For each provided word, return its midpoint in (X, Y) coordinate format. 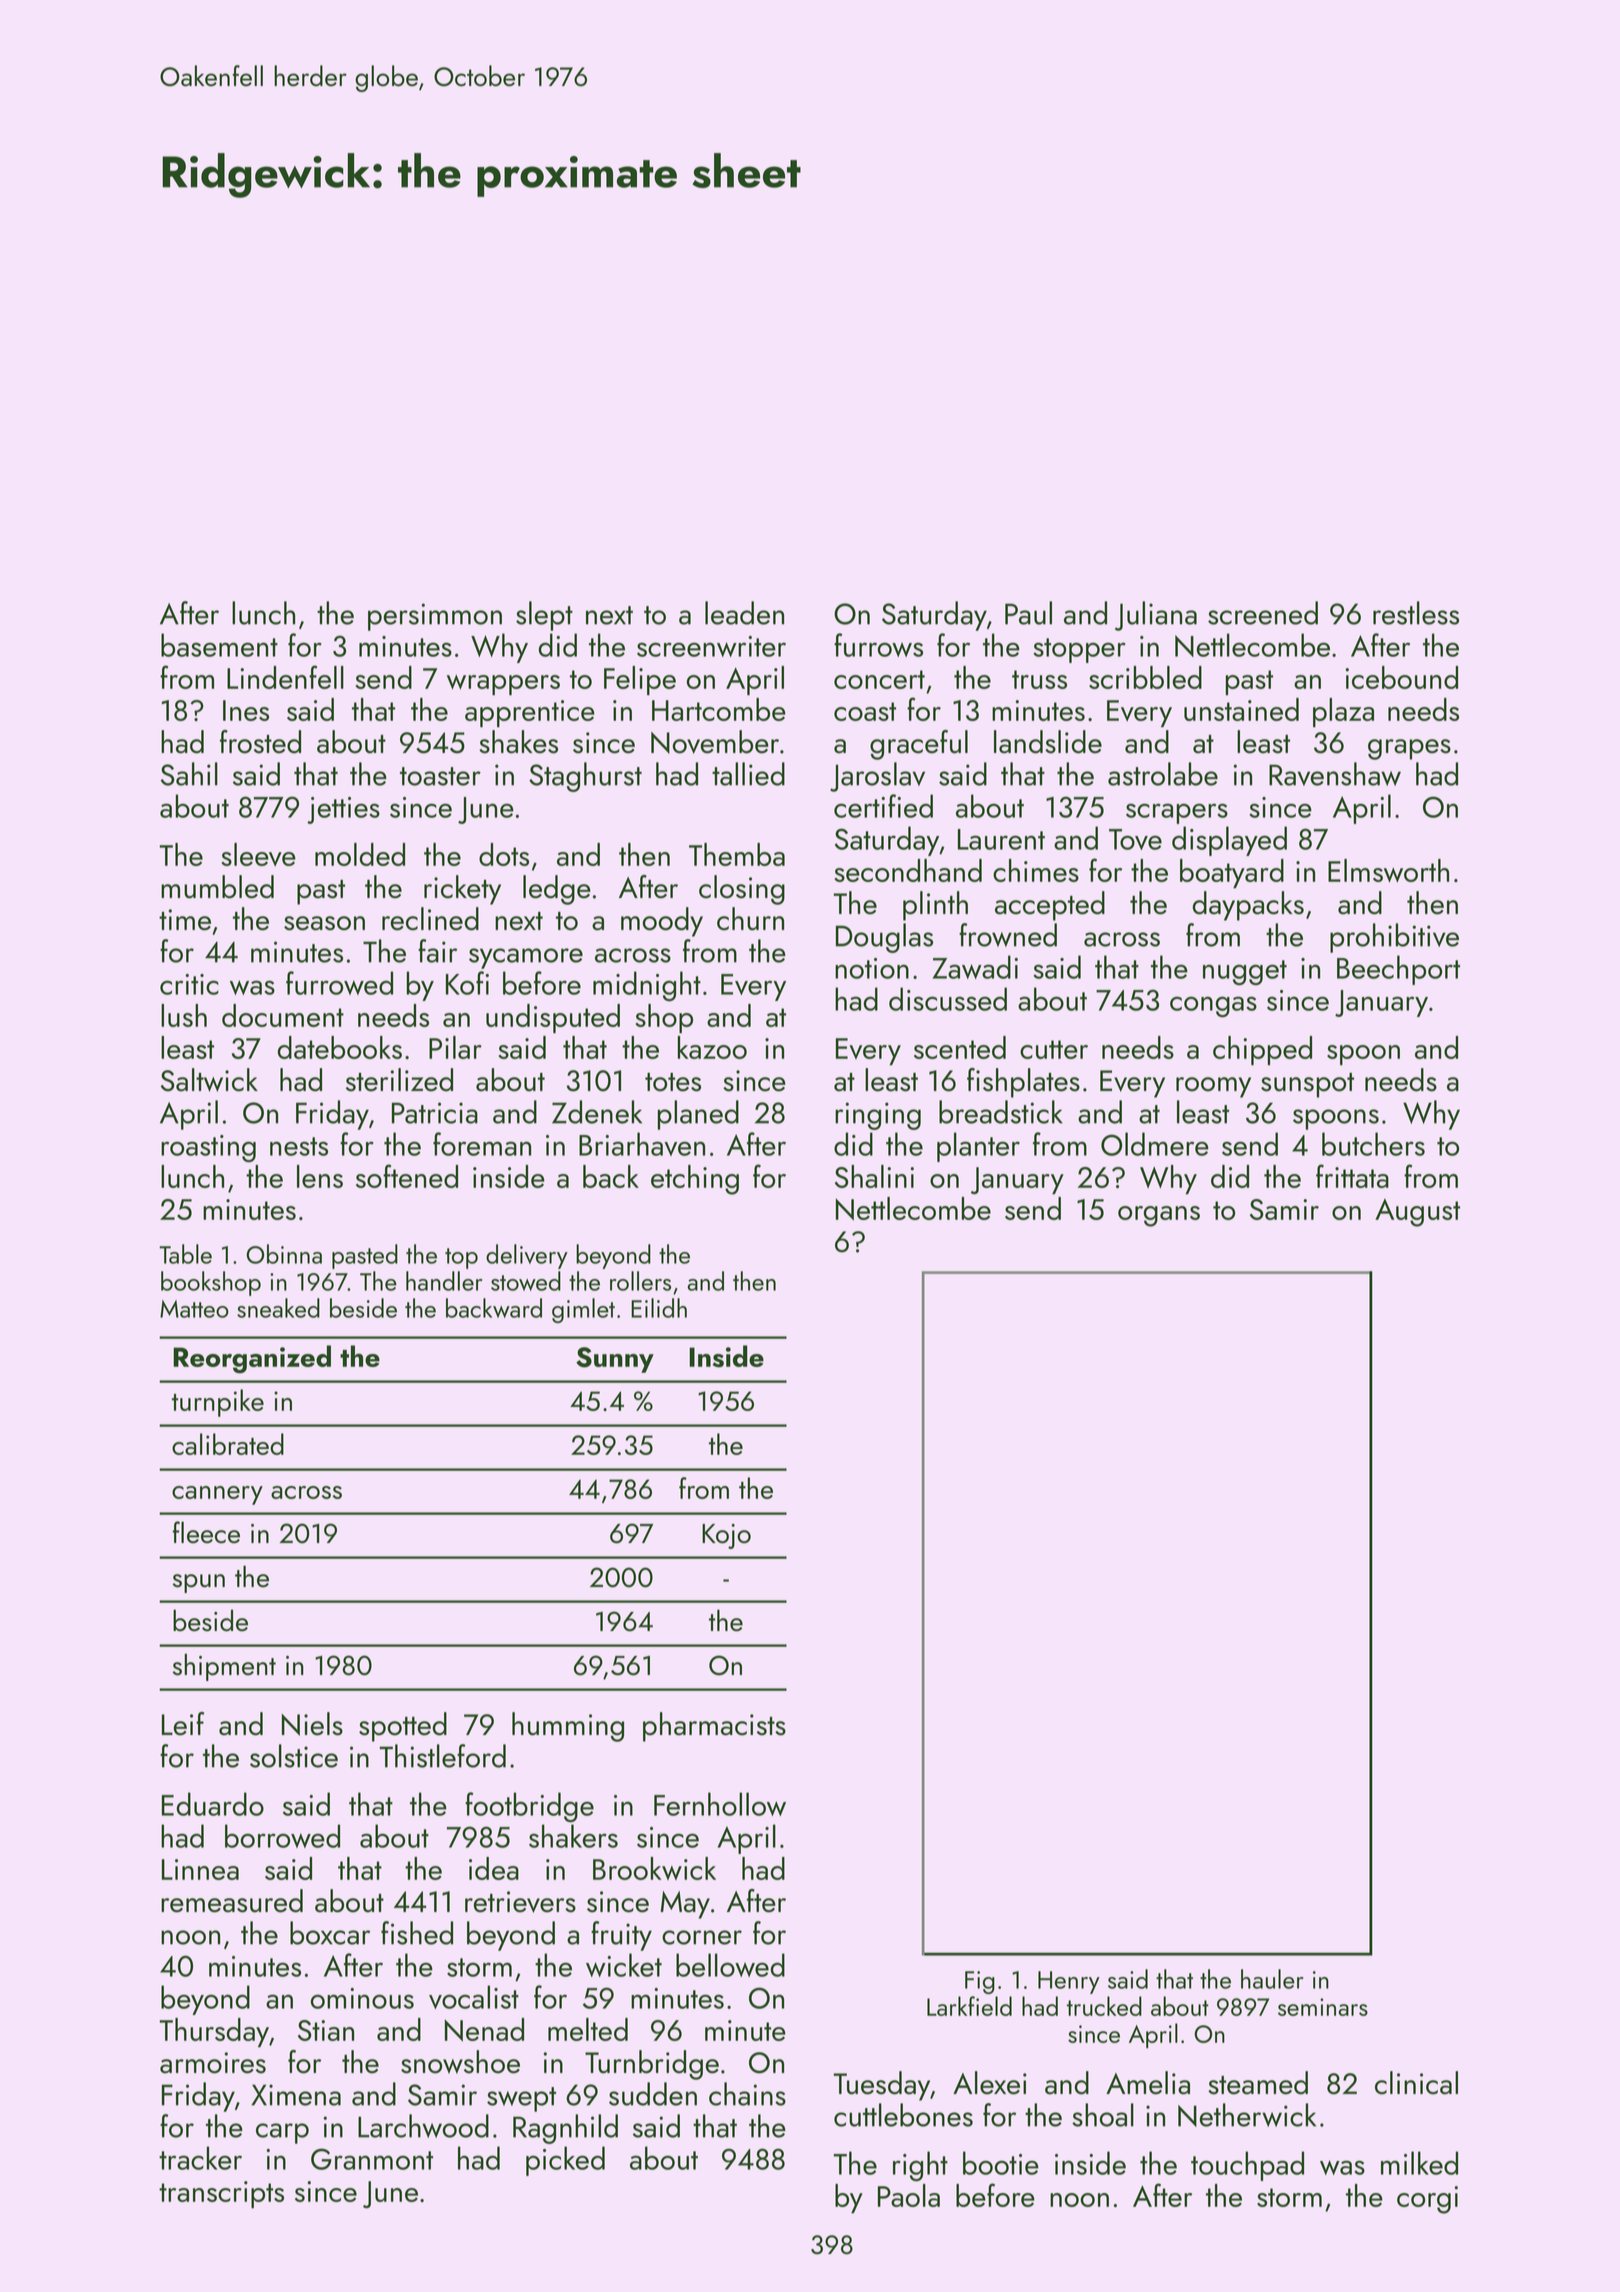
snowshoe (460, 2062)
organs (1159, 1216)
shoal (1103, 2115)
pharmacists (714, 1727)
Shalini (874, 1176)
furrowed (339, 983)
